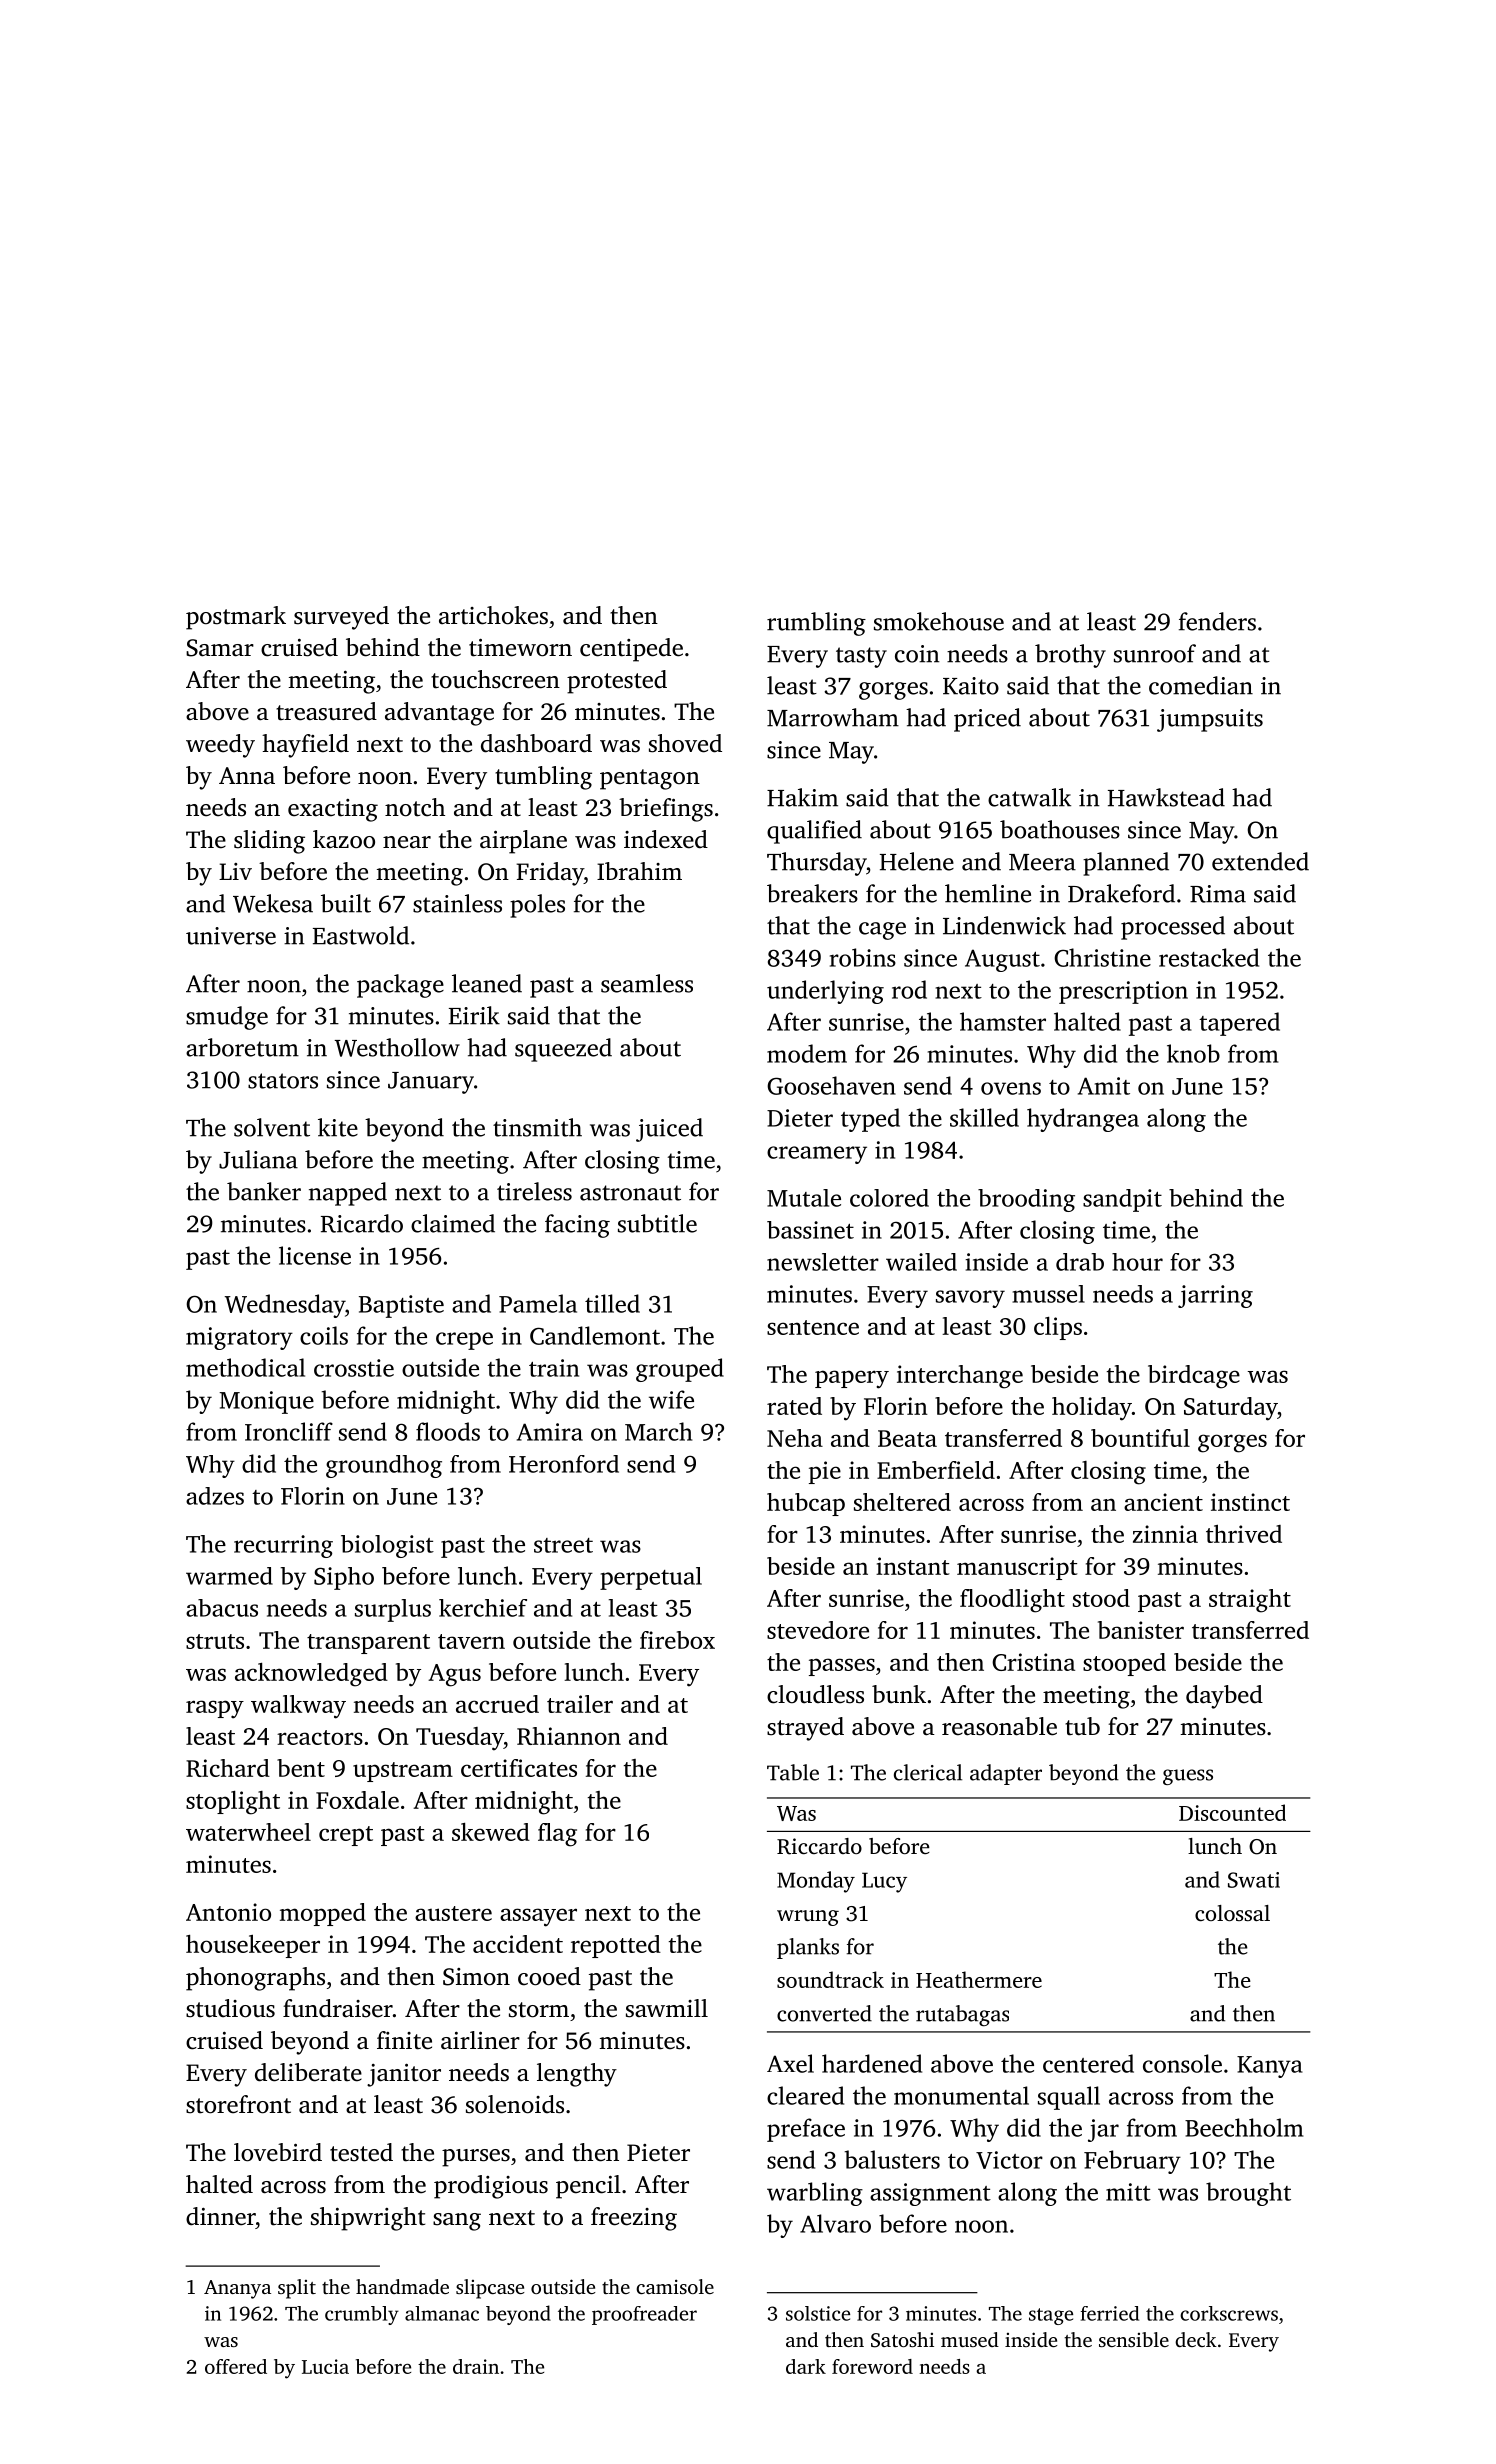  Describe the element at coordinates (368, 1644) in the image. I see `transparent` at that location.
